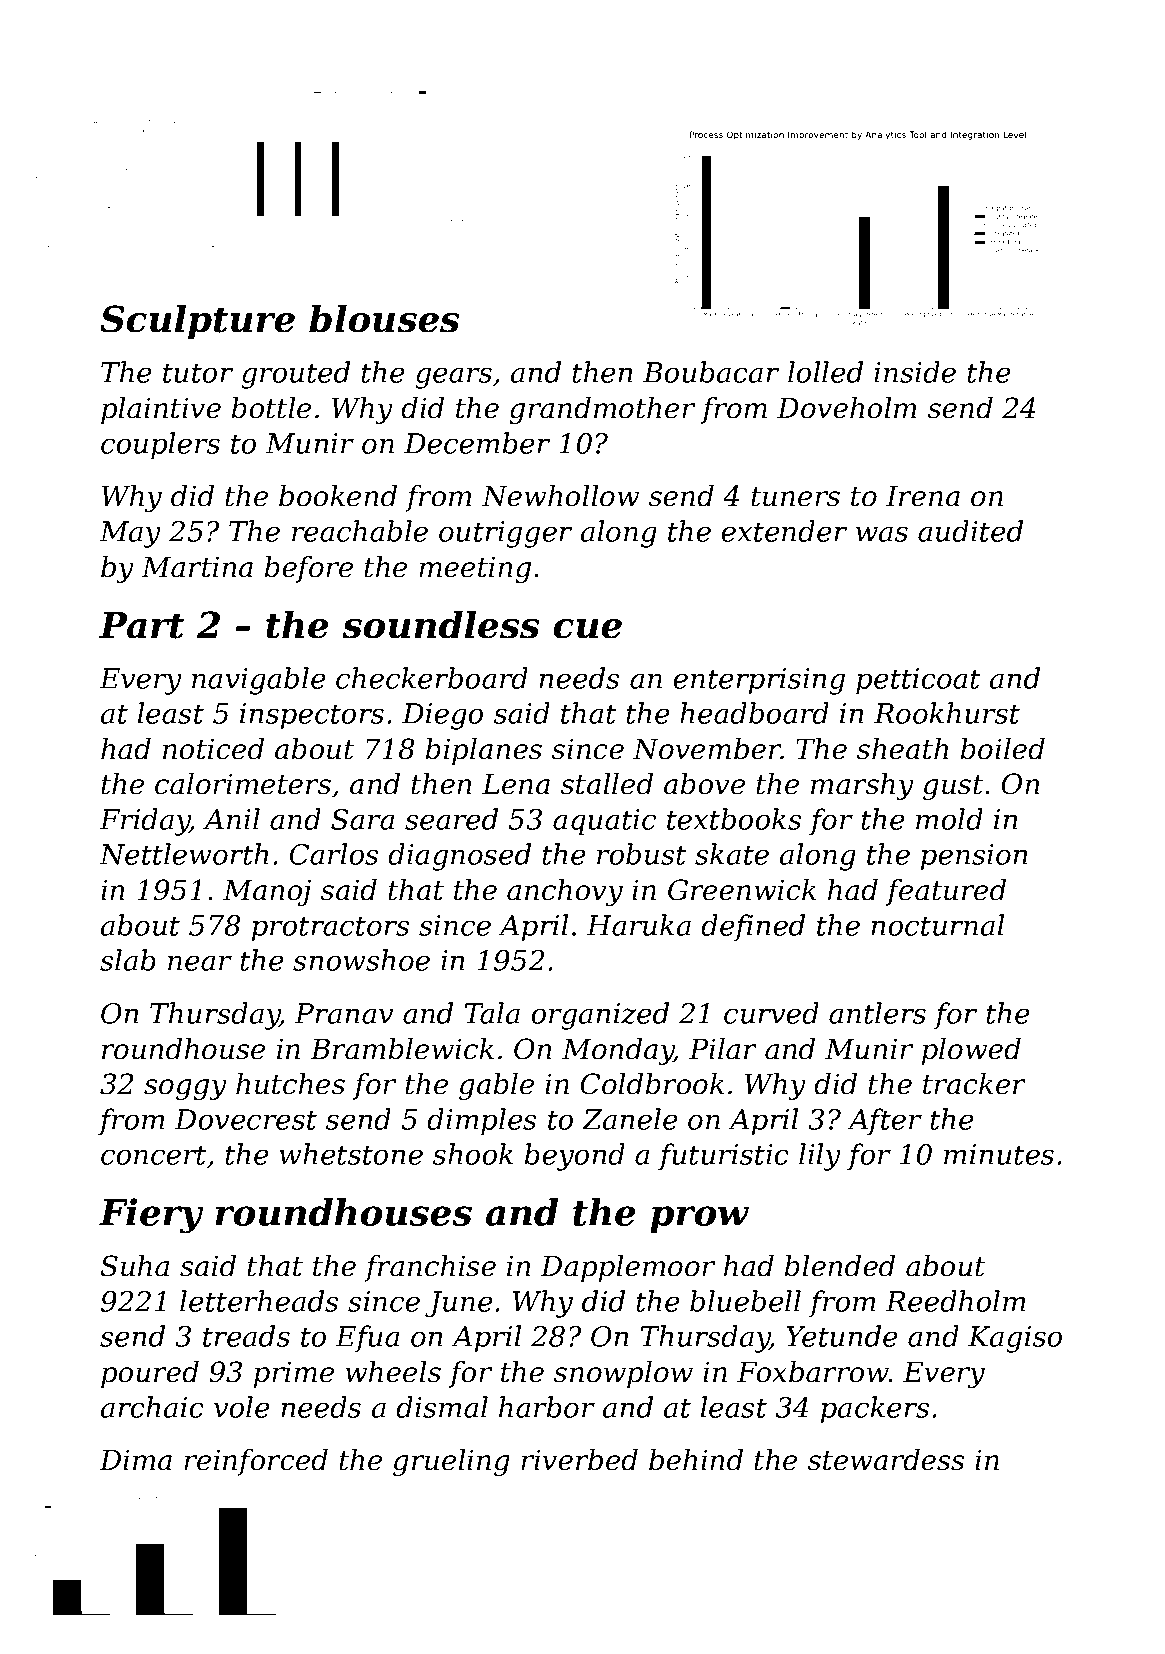  What do you see at coordinates (384, 319) in the document?
I see `blouses` at bounding box center [384, 319].
